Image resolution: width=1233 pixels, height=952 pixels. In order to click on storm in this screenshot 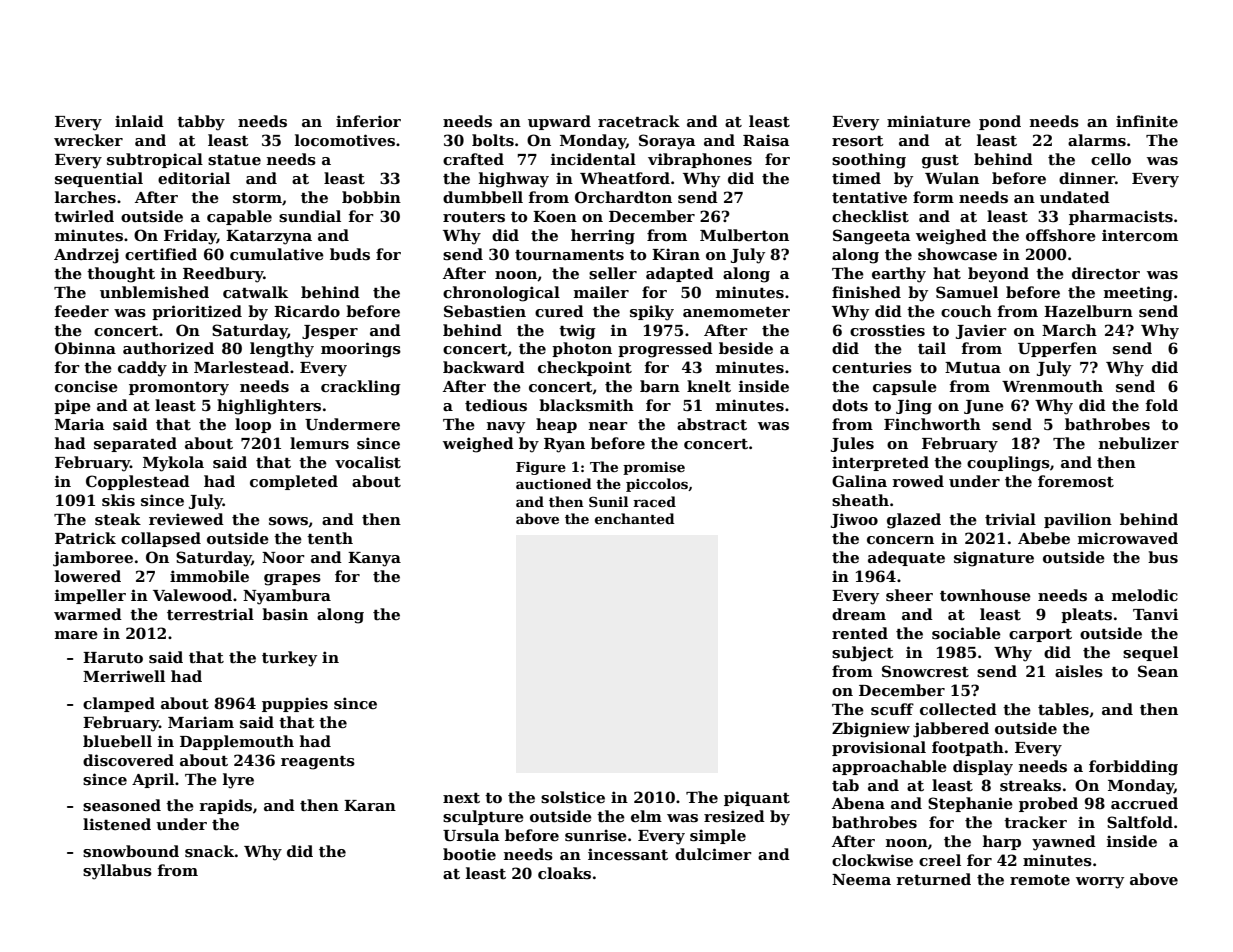, I will do `click(257, 198)`.
